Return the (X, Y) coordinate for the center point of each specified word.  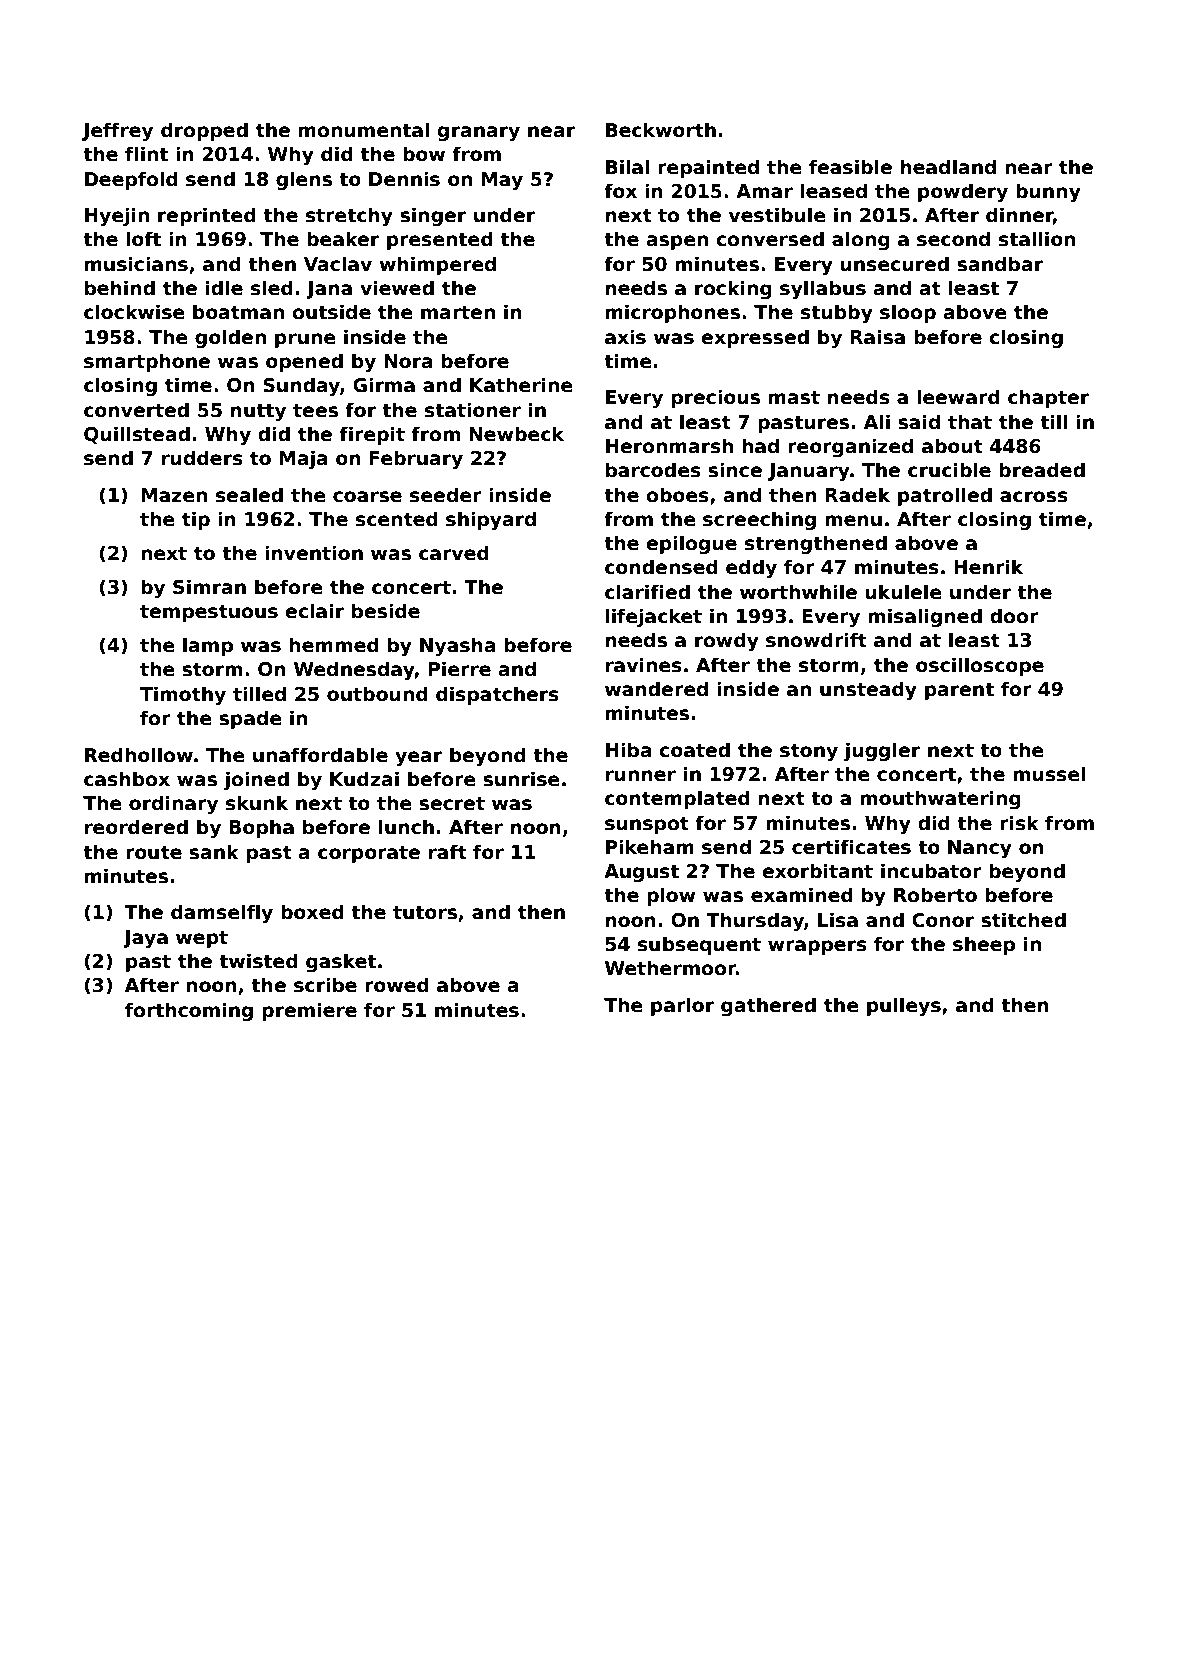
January (809, 472)
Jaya (145, 939)
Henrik (988, 567)
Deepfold (131, 180)
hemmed (334, 645)
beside (386, 611)
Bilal (627, 167)
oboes (677, 495)
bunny (1048, 192)
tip (196, 520)
